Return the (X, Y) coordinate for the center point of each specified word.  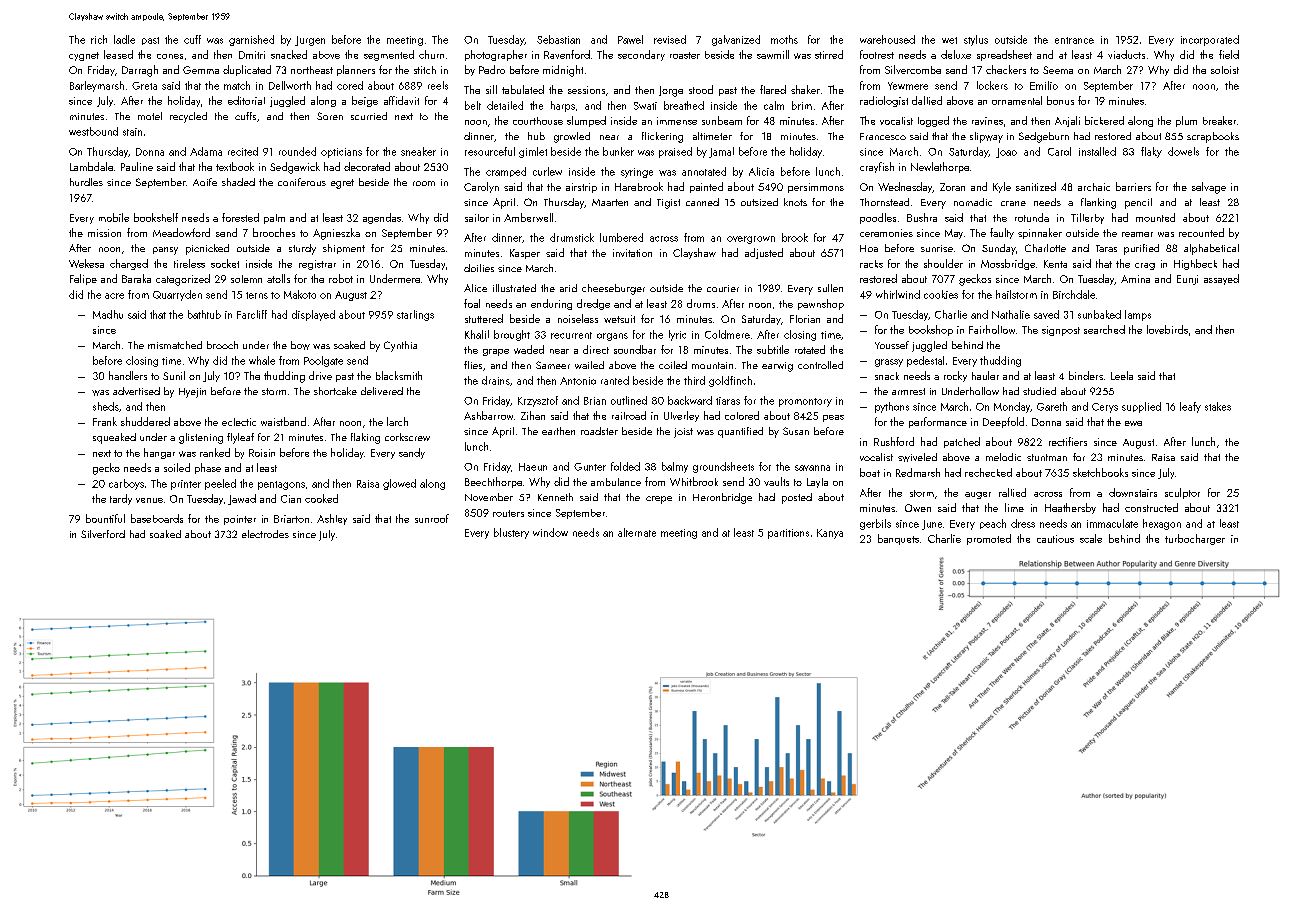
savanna (812, 468)
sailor (477, 218)
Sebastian (558, 39)
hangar (159, 453)
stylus (976, 40)
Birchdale (1074, 294)
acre (114, 296)
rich (99, 39)
